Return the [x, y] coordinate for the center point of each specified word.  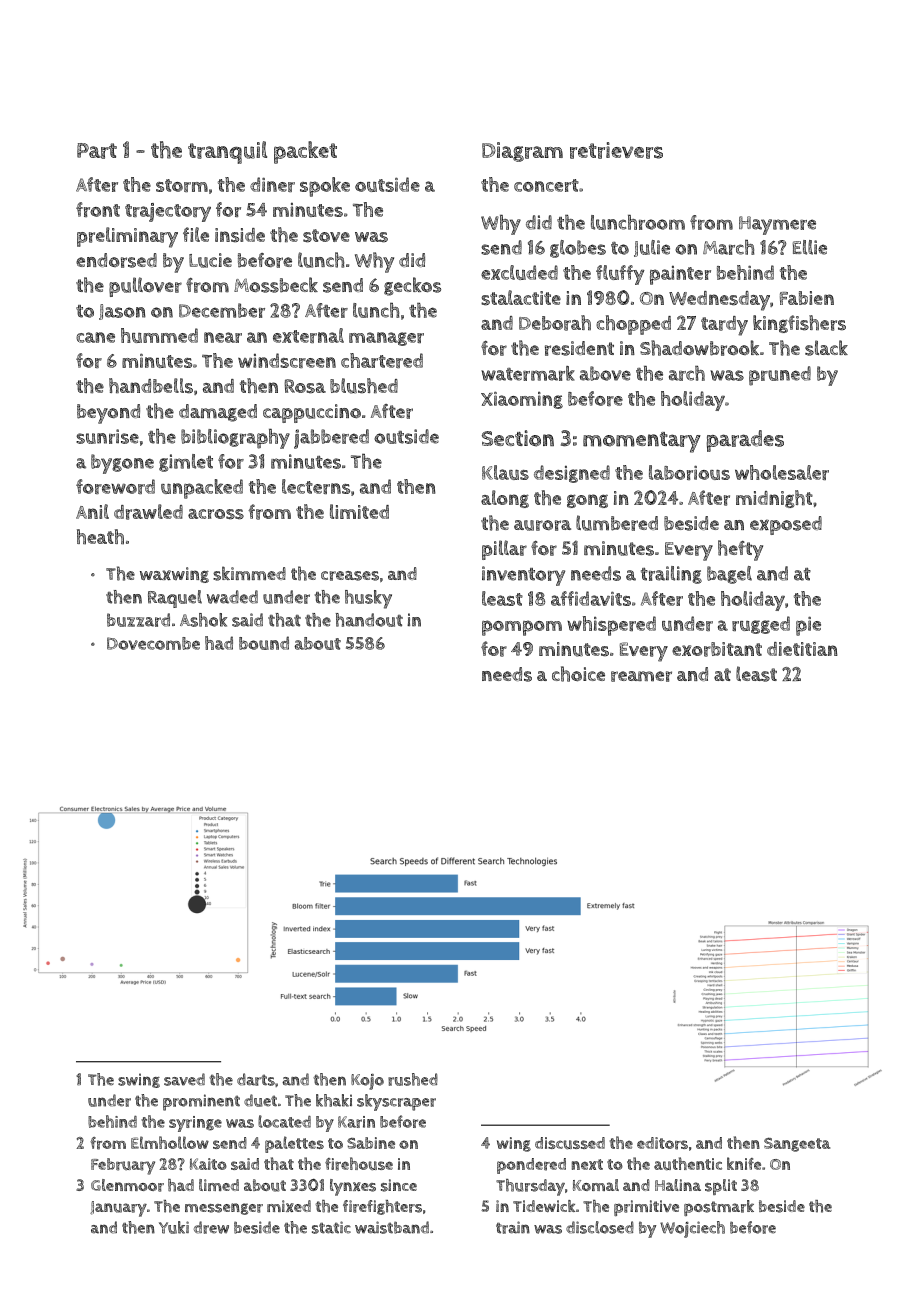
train [513, 1227]
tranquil [227, 152]
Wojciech [692, 1229]
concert [546, 185]
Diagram [522, 152]
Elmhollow [170, 1142]
